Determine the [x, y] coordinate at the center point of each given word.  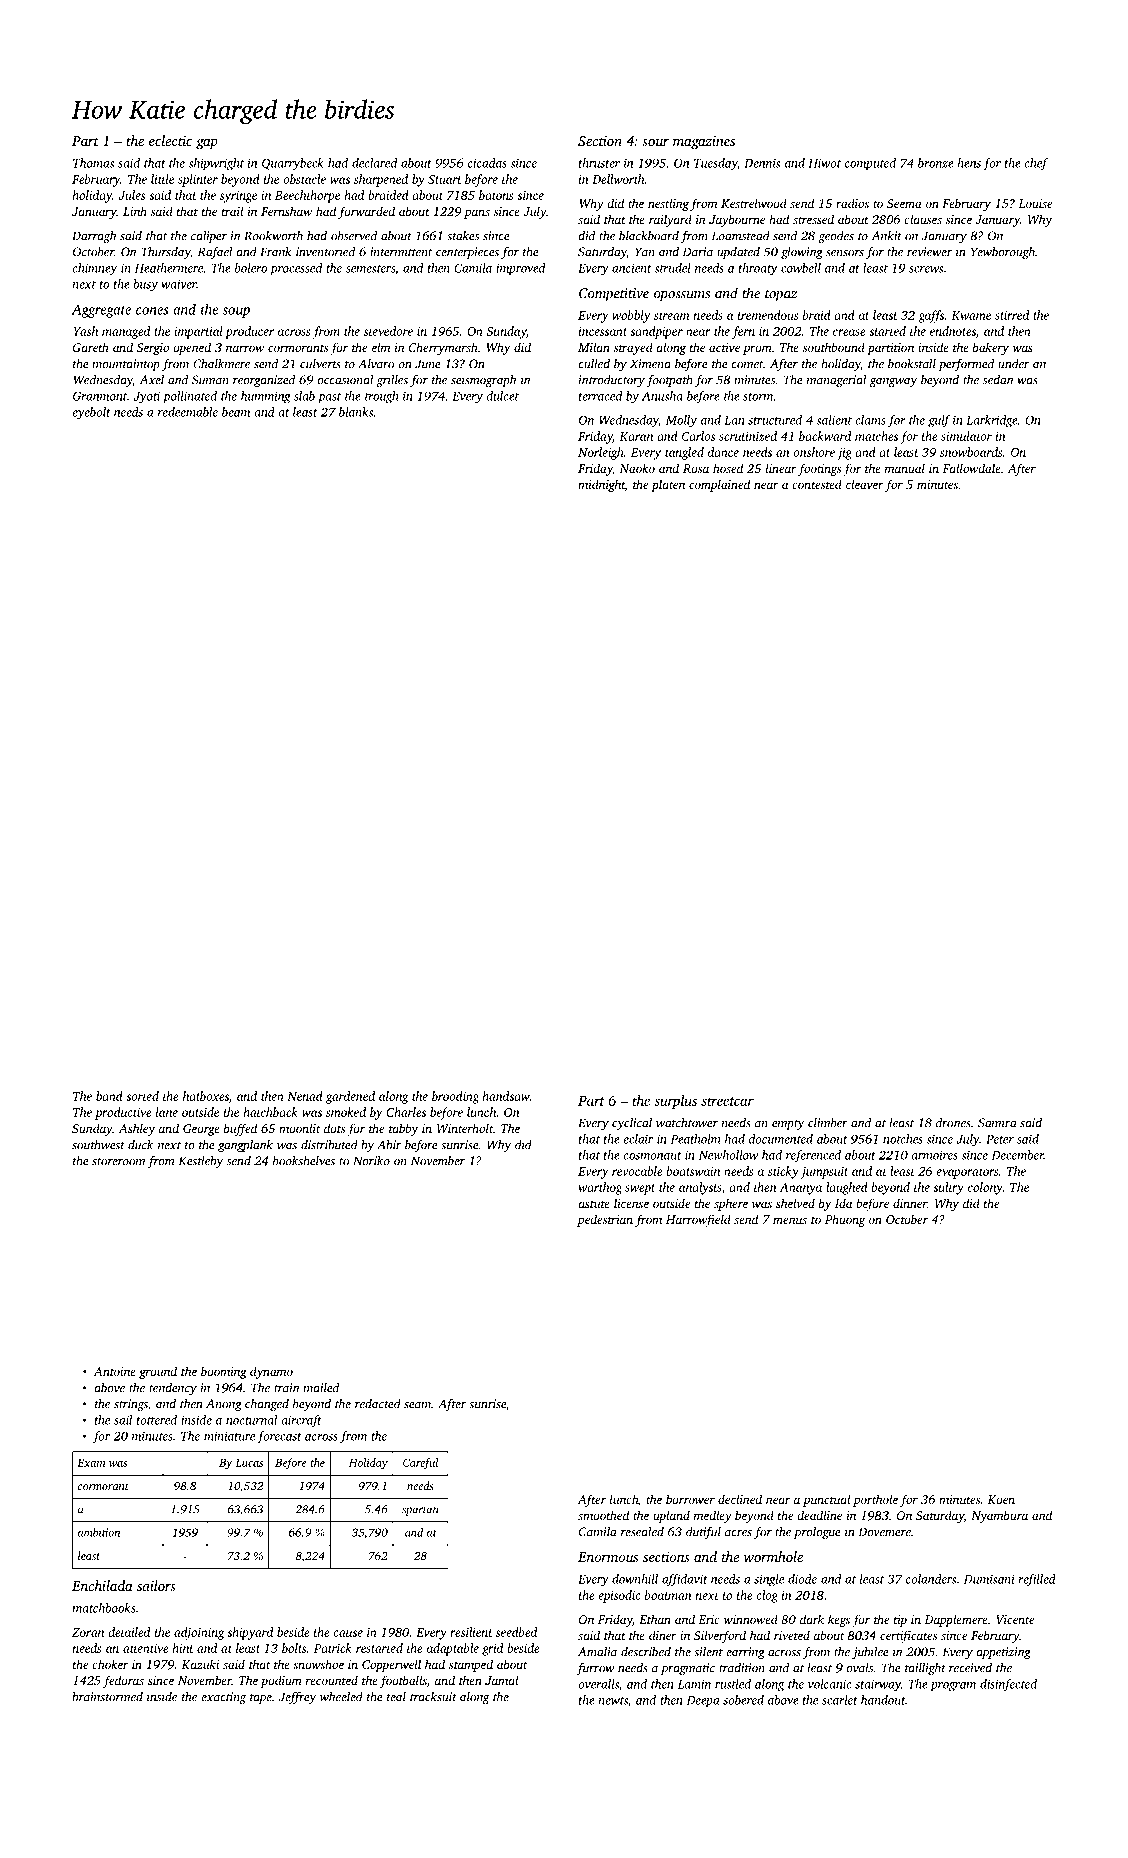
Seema [904, 203]
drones [953, 1123]
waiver [179, 284]
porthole [875, 1500]
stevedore [388, 331]
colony [985, 1188]
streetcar [727, 1101]
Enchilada [102, 1585]
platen [668, 485]
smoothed [603, 1515]
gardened [350, 1097]
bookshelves [304, 1161]
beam [236, 412]
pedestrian [605, 1220]
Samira [997, 1123]
